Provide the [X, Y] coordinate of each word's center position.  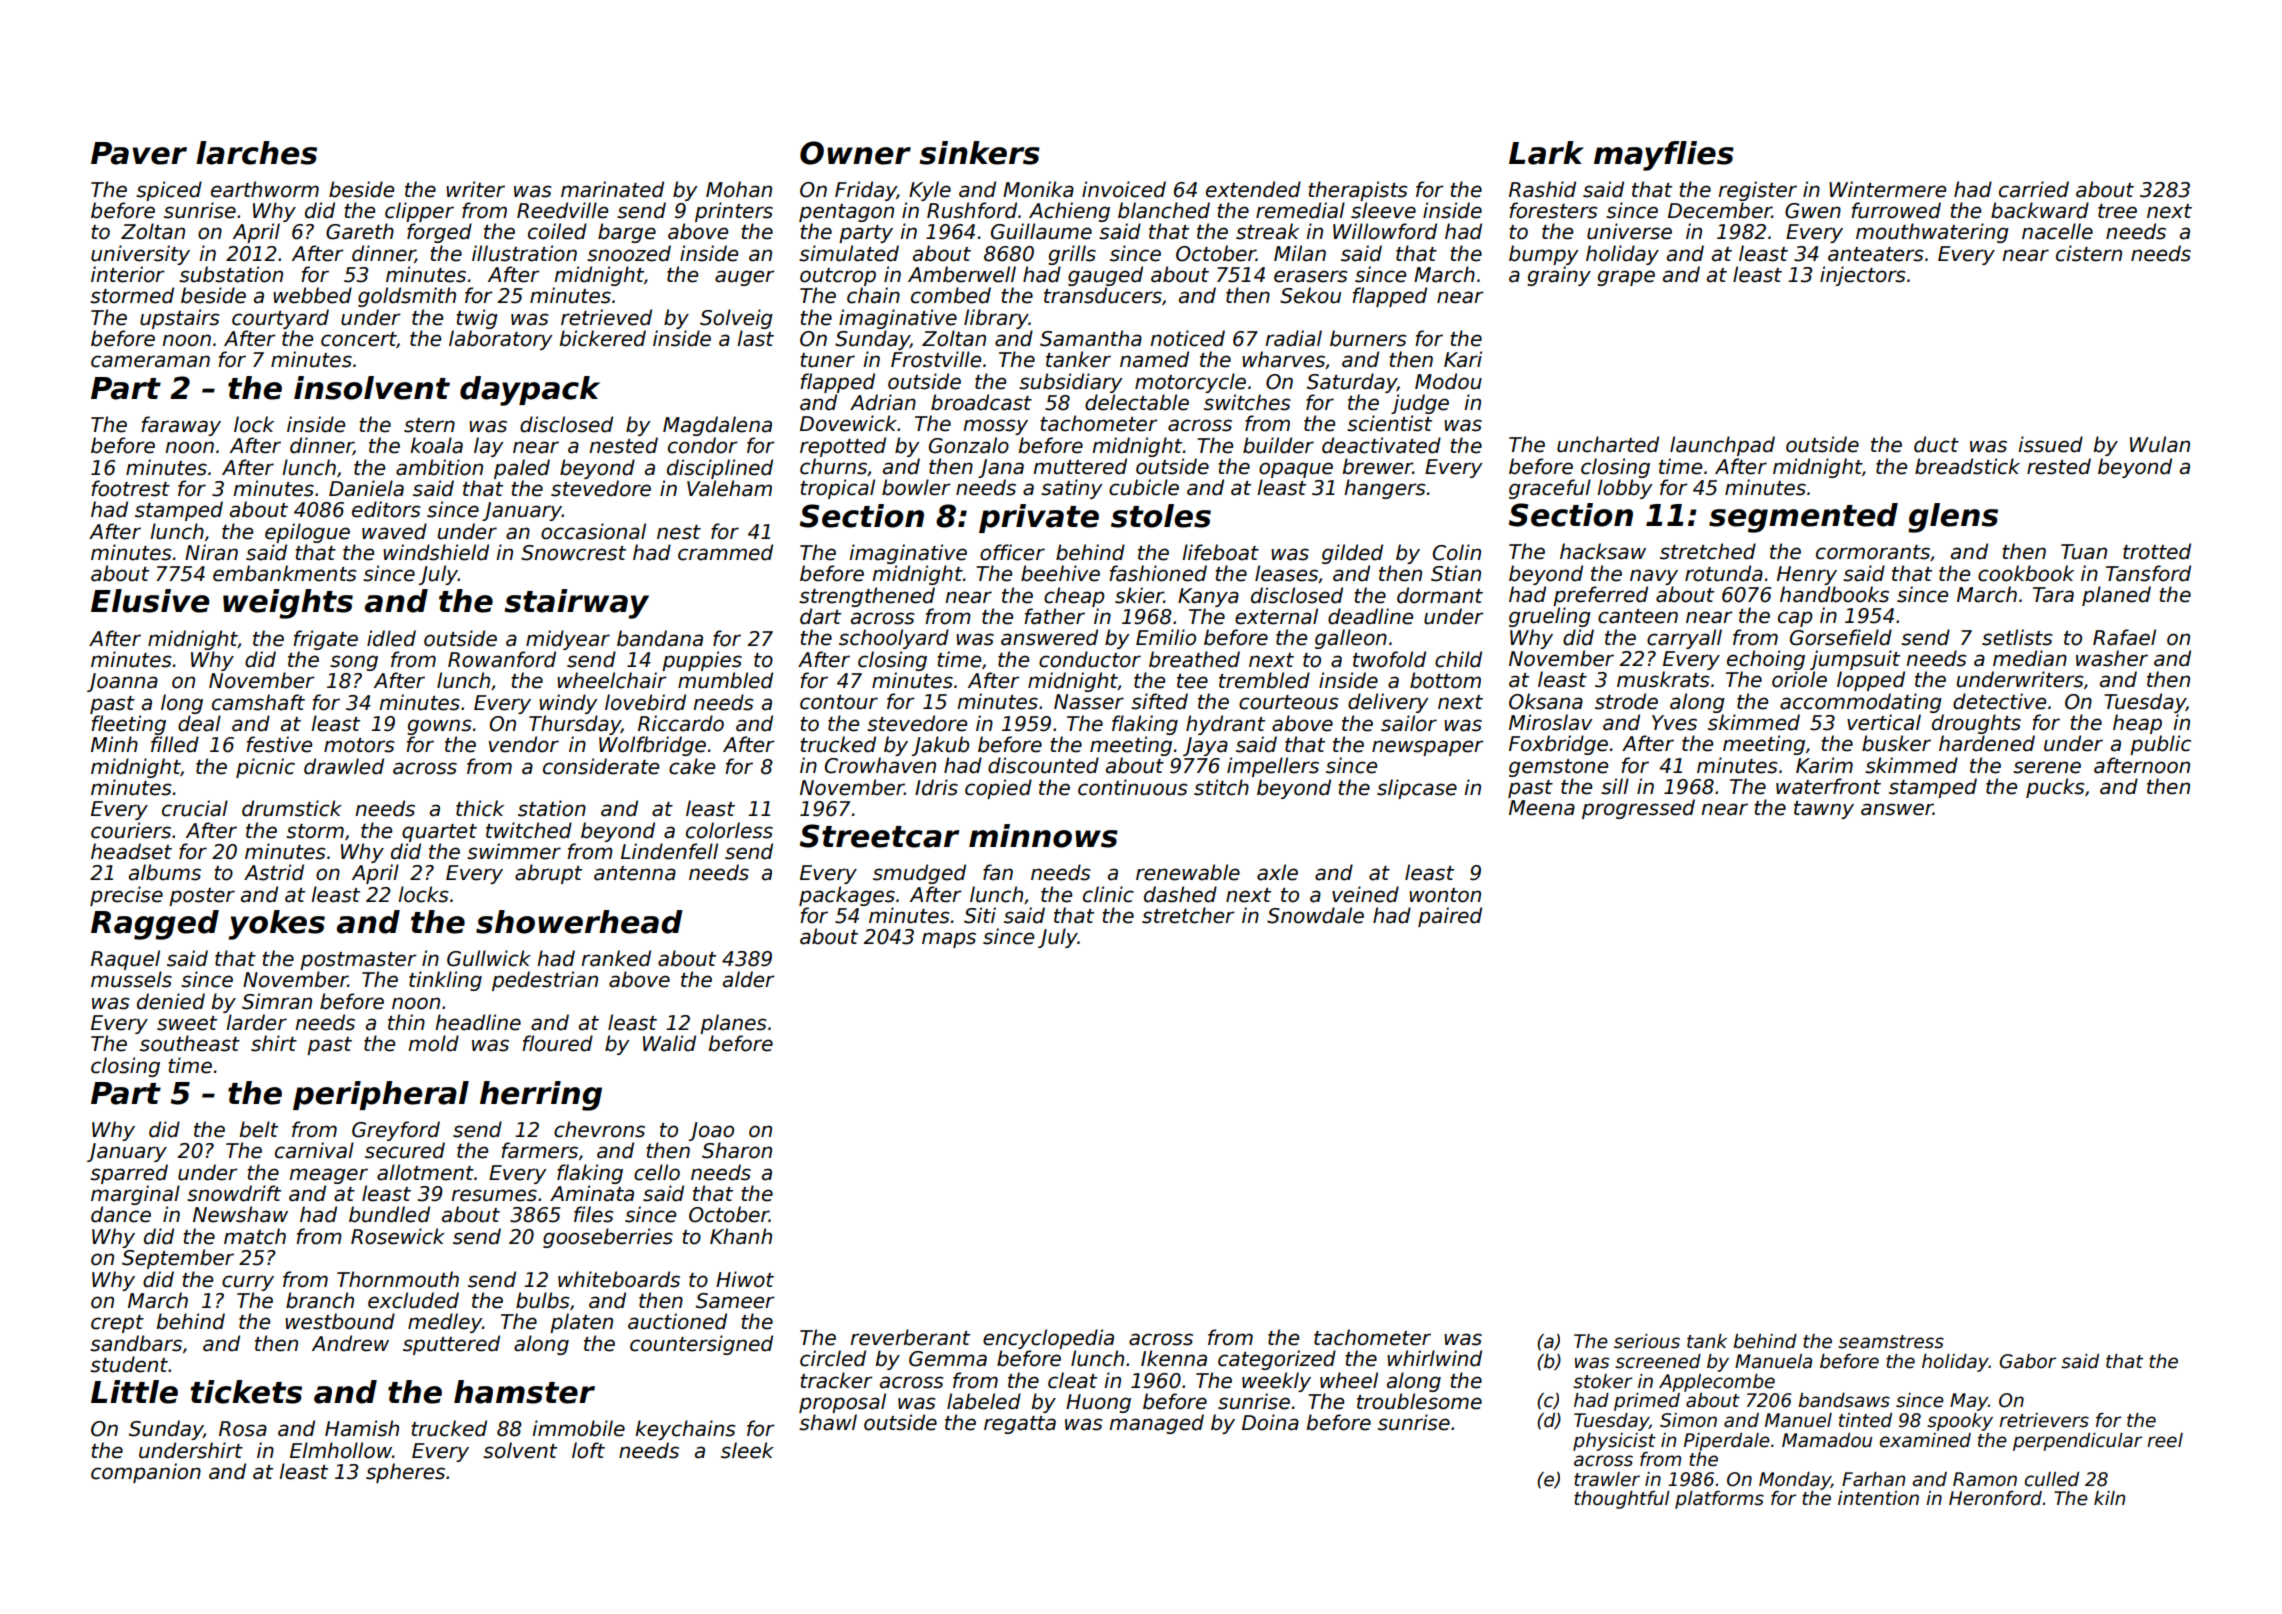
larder [256, 1022]
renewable [1188, 872]
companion [146, 1473]
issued [2050, 444]
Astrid [274, 872]
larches [256, 153]
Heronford [1995, 1498]
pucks [2055, 788]
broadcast [981, 402]
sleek [747, 1450]
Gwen [1813, 211]
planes [733, 1024]
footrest [130, 488]
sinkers [979, 153]
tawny [1824, 810]
